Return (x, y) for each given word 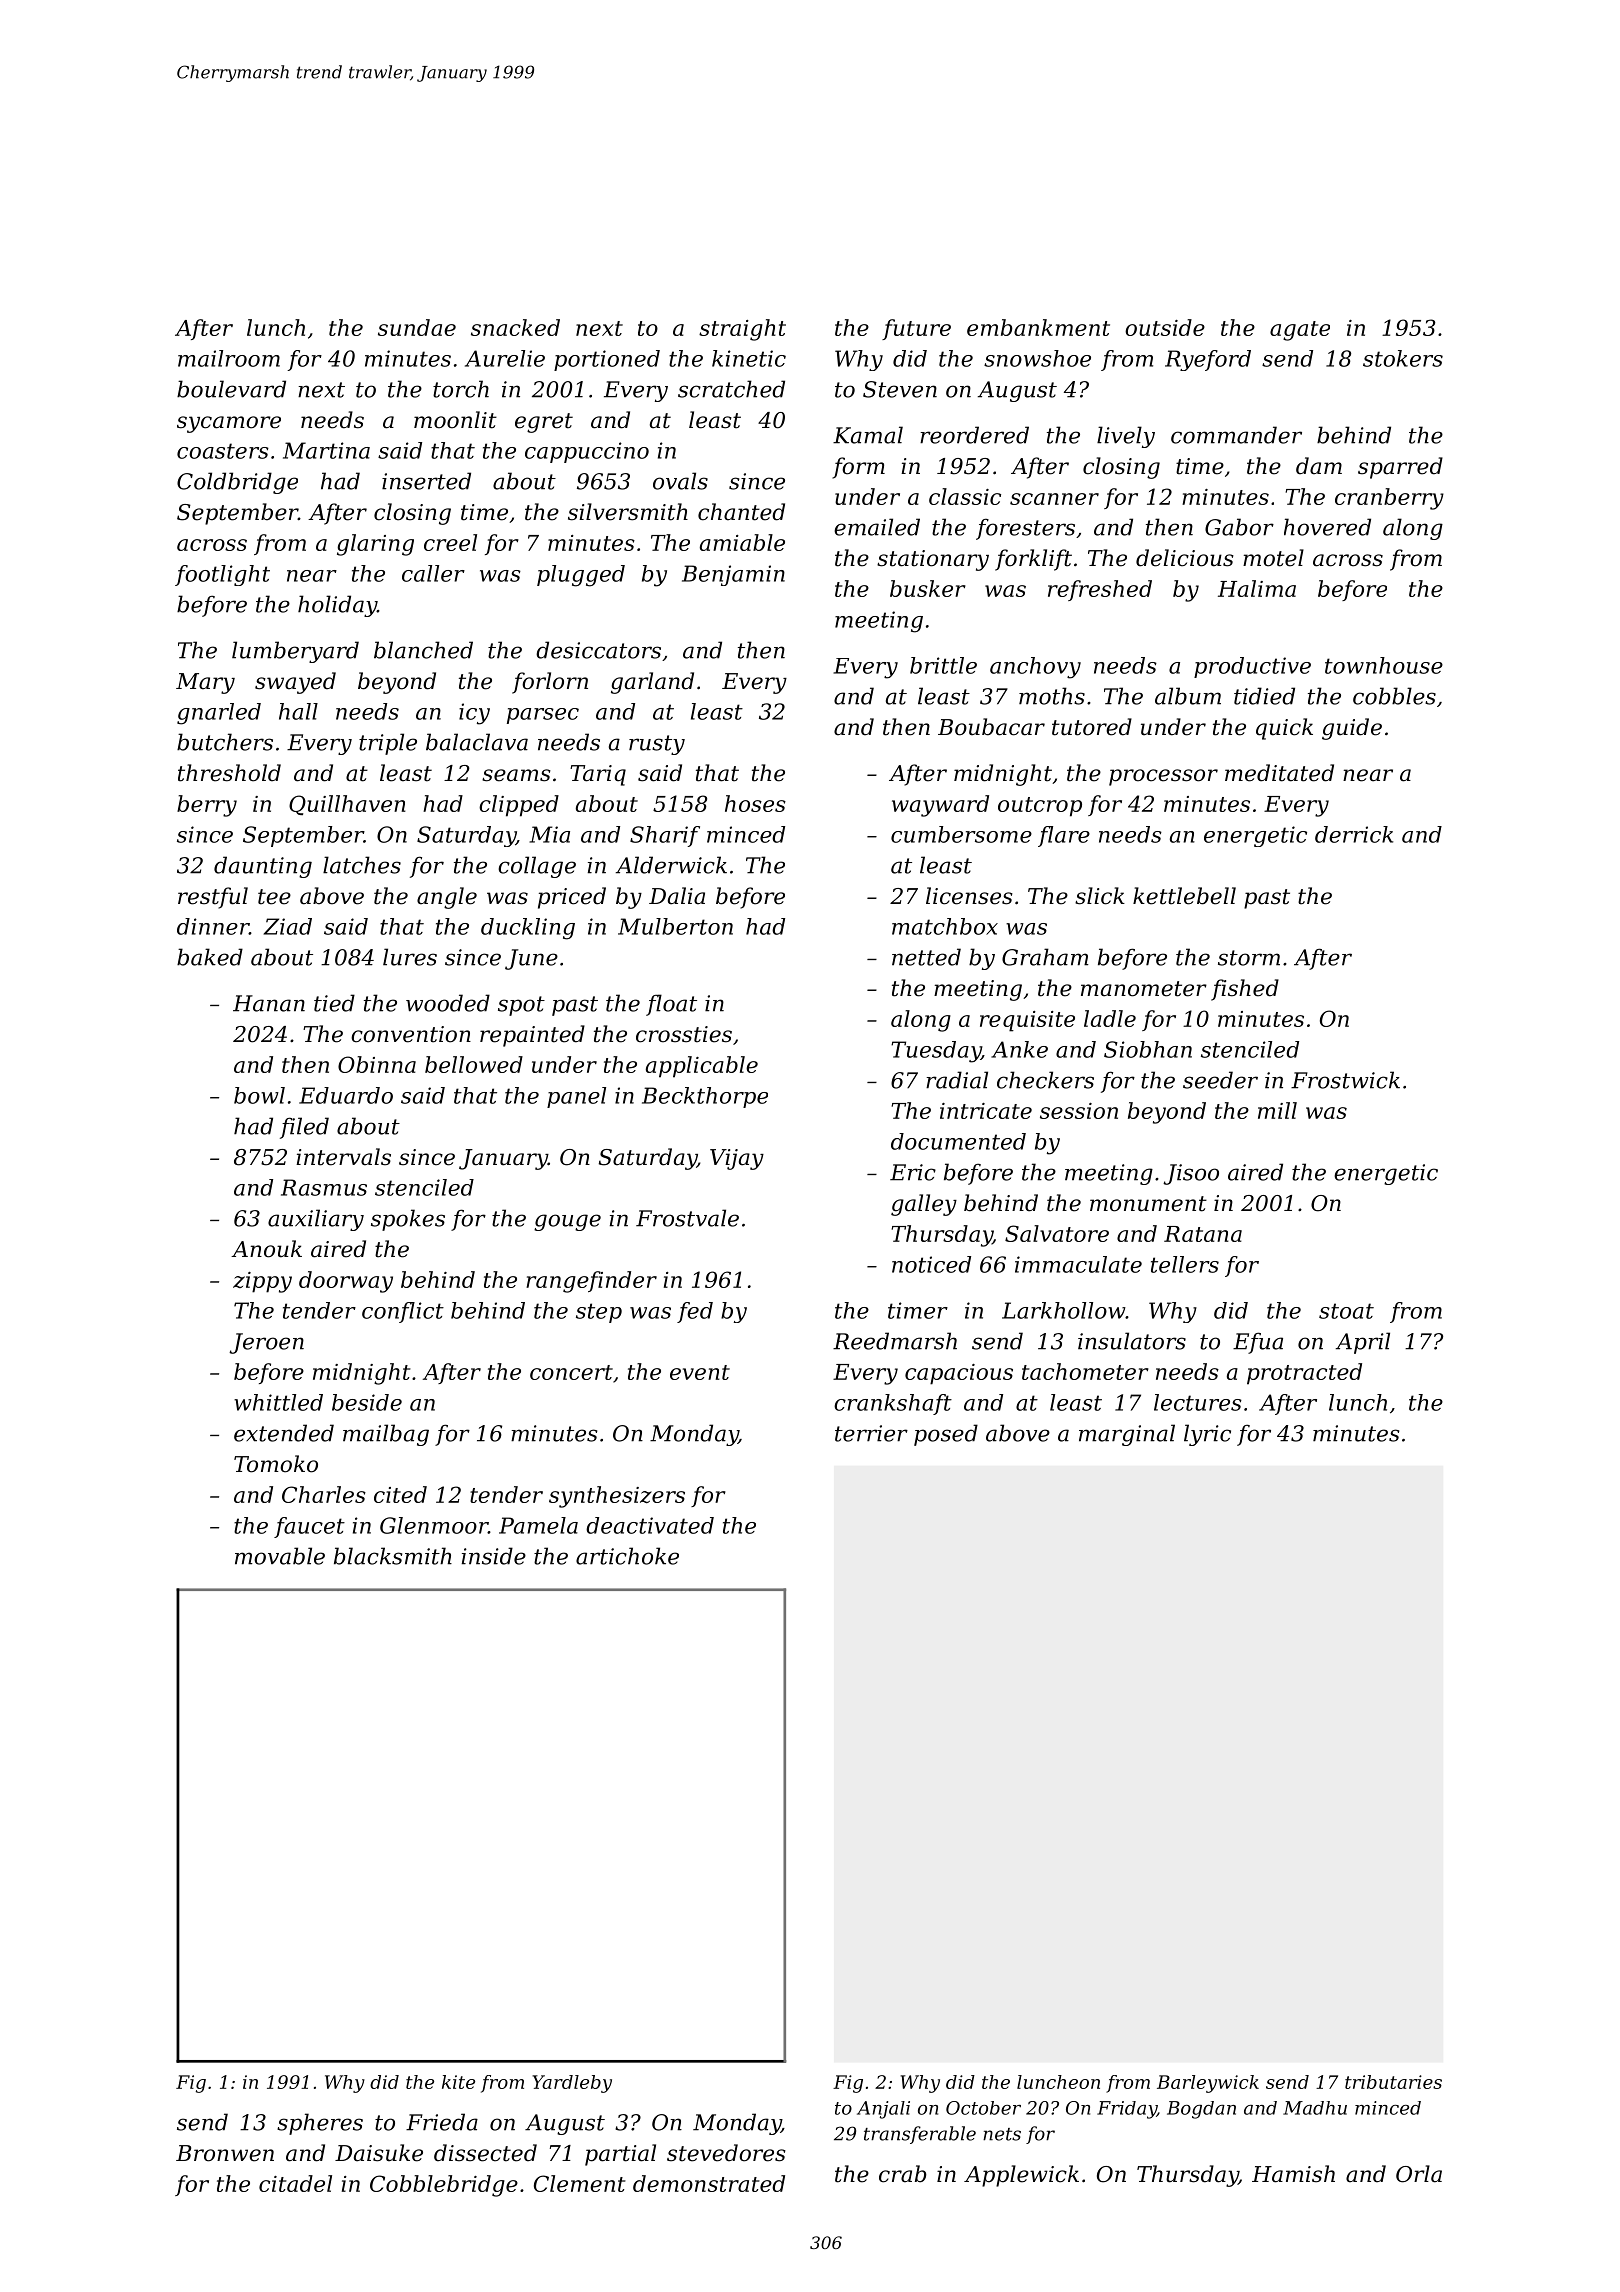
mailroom (229, 358)
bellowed (474, 1064)
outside (1165, 327)
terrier (871, 1433)
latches (362, 865)
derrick (1354, 834)
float (671, 1005)
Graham (1045, 957)
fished (1245, 990)
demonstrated (709, 2183)
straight (742, 330)
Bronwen (225, 2153)
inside (494, 1556)
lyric (1207, 1435)
